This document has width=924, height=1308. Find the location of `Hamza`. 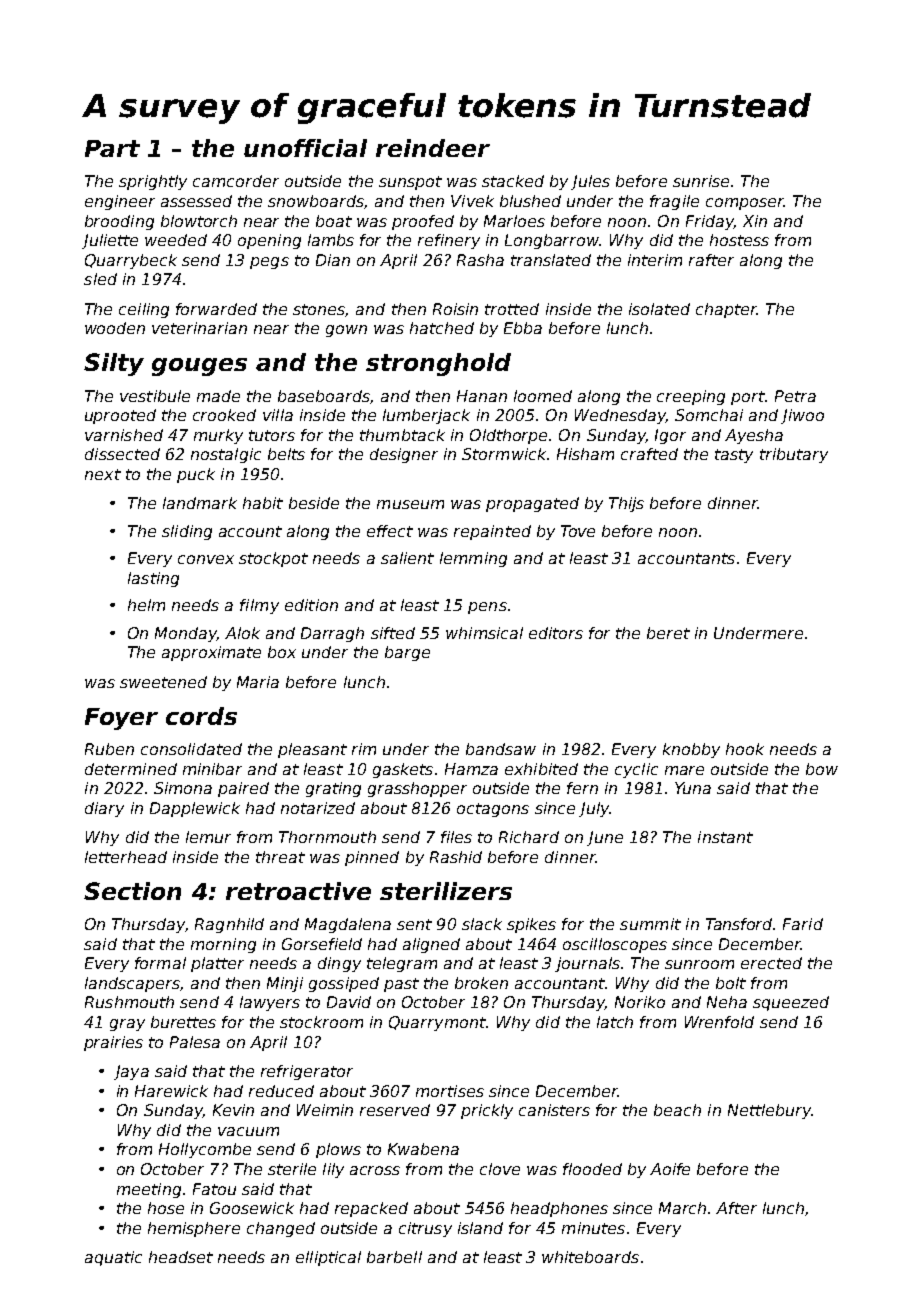

Hamza is located at coordinates (471, 769).
